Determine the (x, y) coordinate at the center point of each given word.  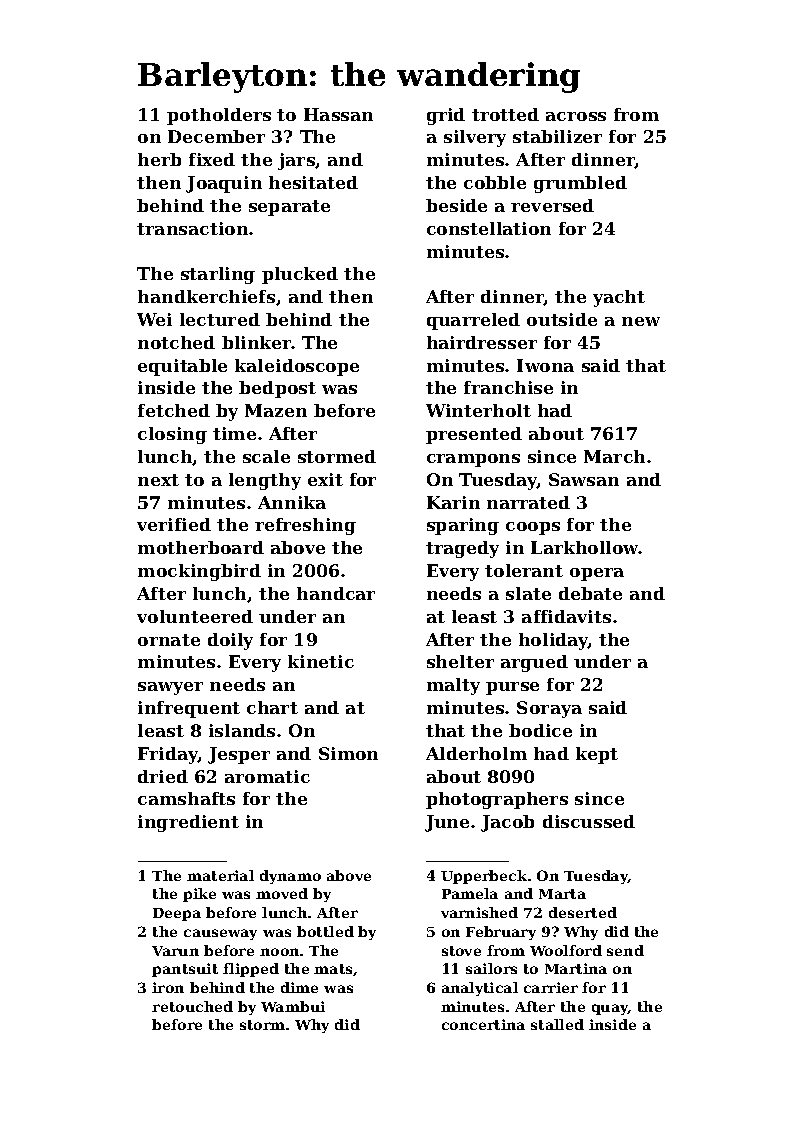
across (576, 116)
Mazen (276, 410)
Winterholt (478, 410)
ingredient (188, 823)
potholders (219, 116)
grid (446, 116)
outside (562, 319)
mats (333, 969)
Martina (576, 968)
